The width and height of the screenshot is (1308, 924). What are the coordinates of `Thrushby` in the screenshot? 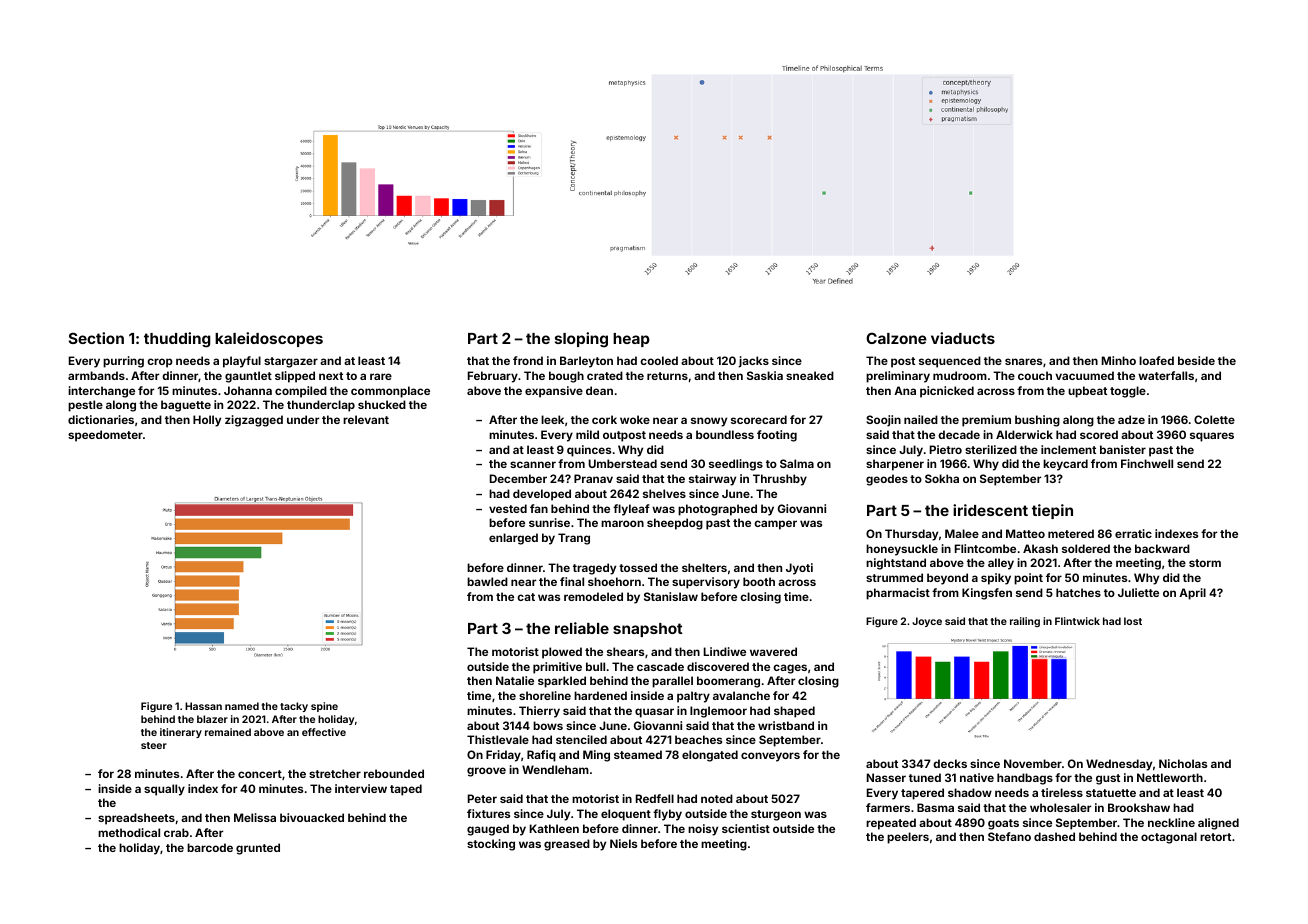 It's located at (780, 480).
